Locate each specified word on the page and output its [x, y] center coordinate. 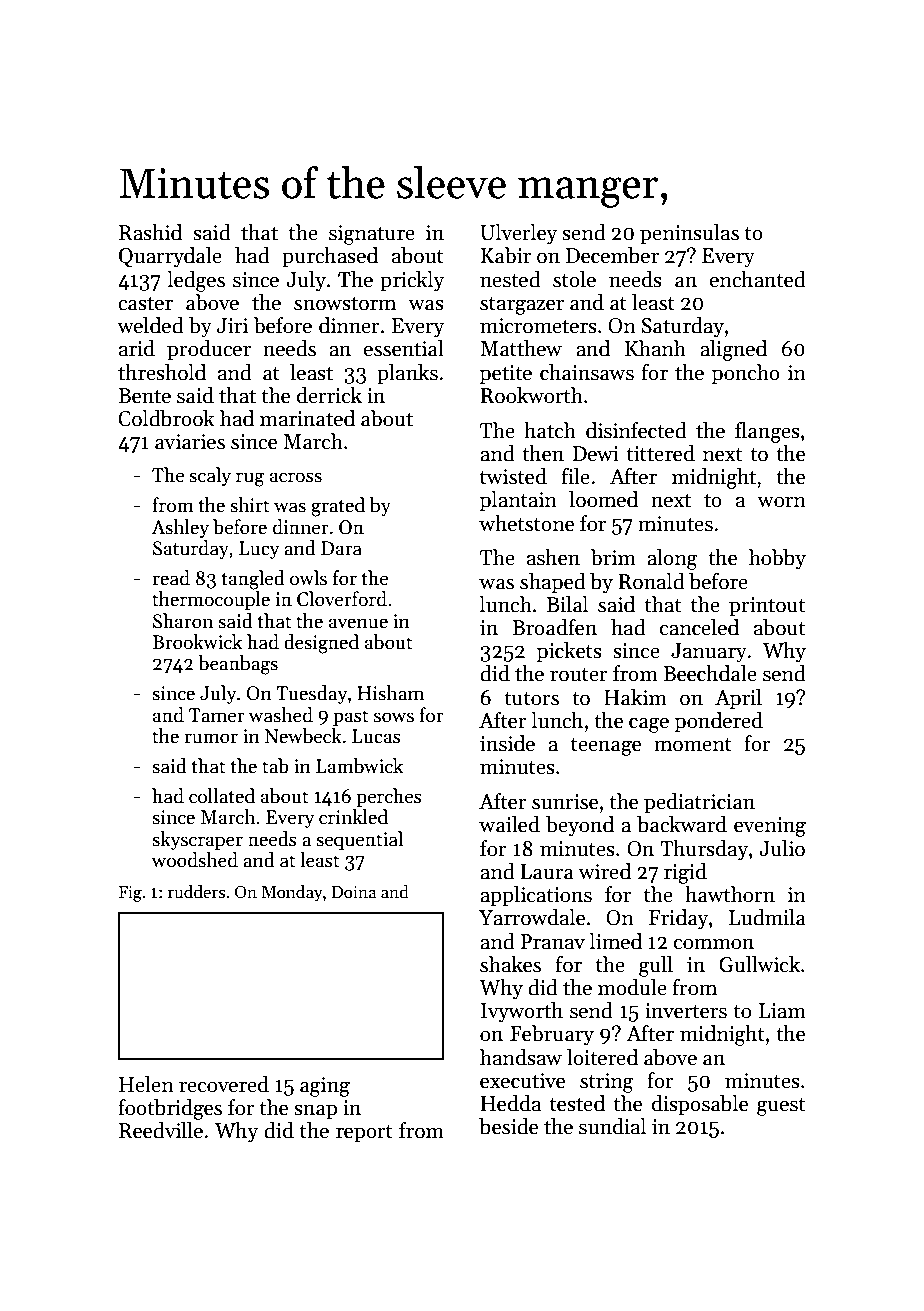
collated [222, 796]
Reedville [161, 1130]
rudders [196, 892]
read [171, 578]
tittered [660, 453]
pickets [569, 652]
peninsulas [689, 234]
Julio [782, 848]
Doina [354, 892]
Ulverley [518, 234]
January [709, 653]
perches [389, 797]
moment [693, 745]
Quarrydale [170, 257]
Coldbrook [166, 418]
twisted [513, 476]
